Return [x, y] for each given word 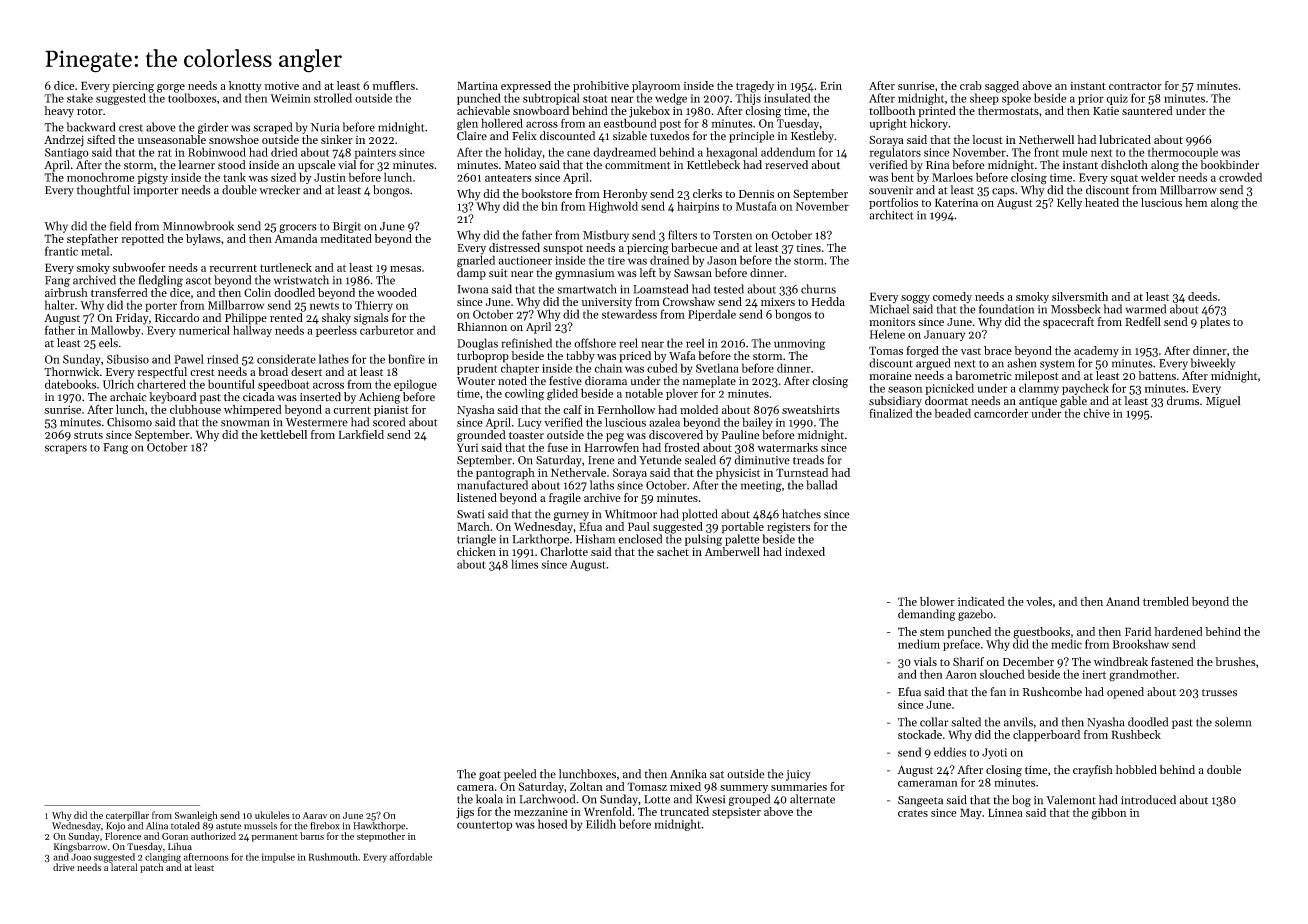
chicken [476, 551]
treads [808, 460]
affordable [411, 857]
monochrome [100, 177]
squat [1124, 179]
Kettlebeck [713, 164]
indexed [805, 551]
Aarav [315, 815]
